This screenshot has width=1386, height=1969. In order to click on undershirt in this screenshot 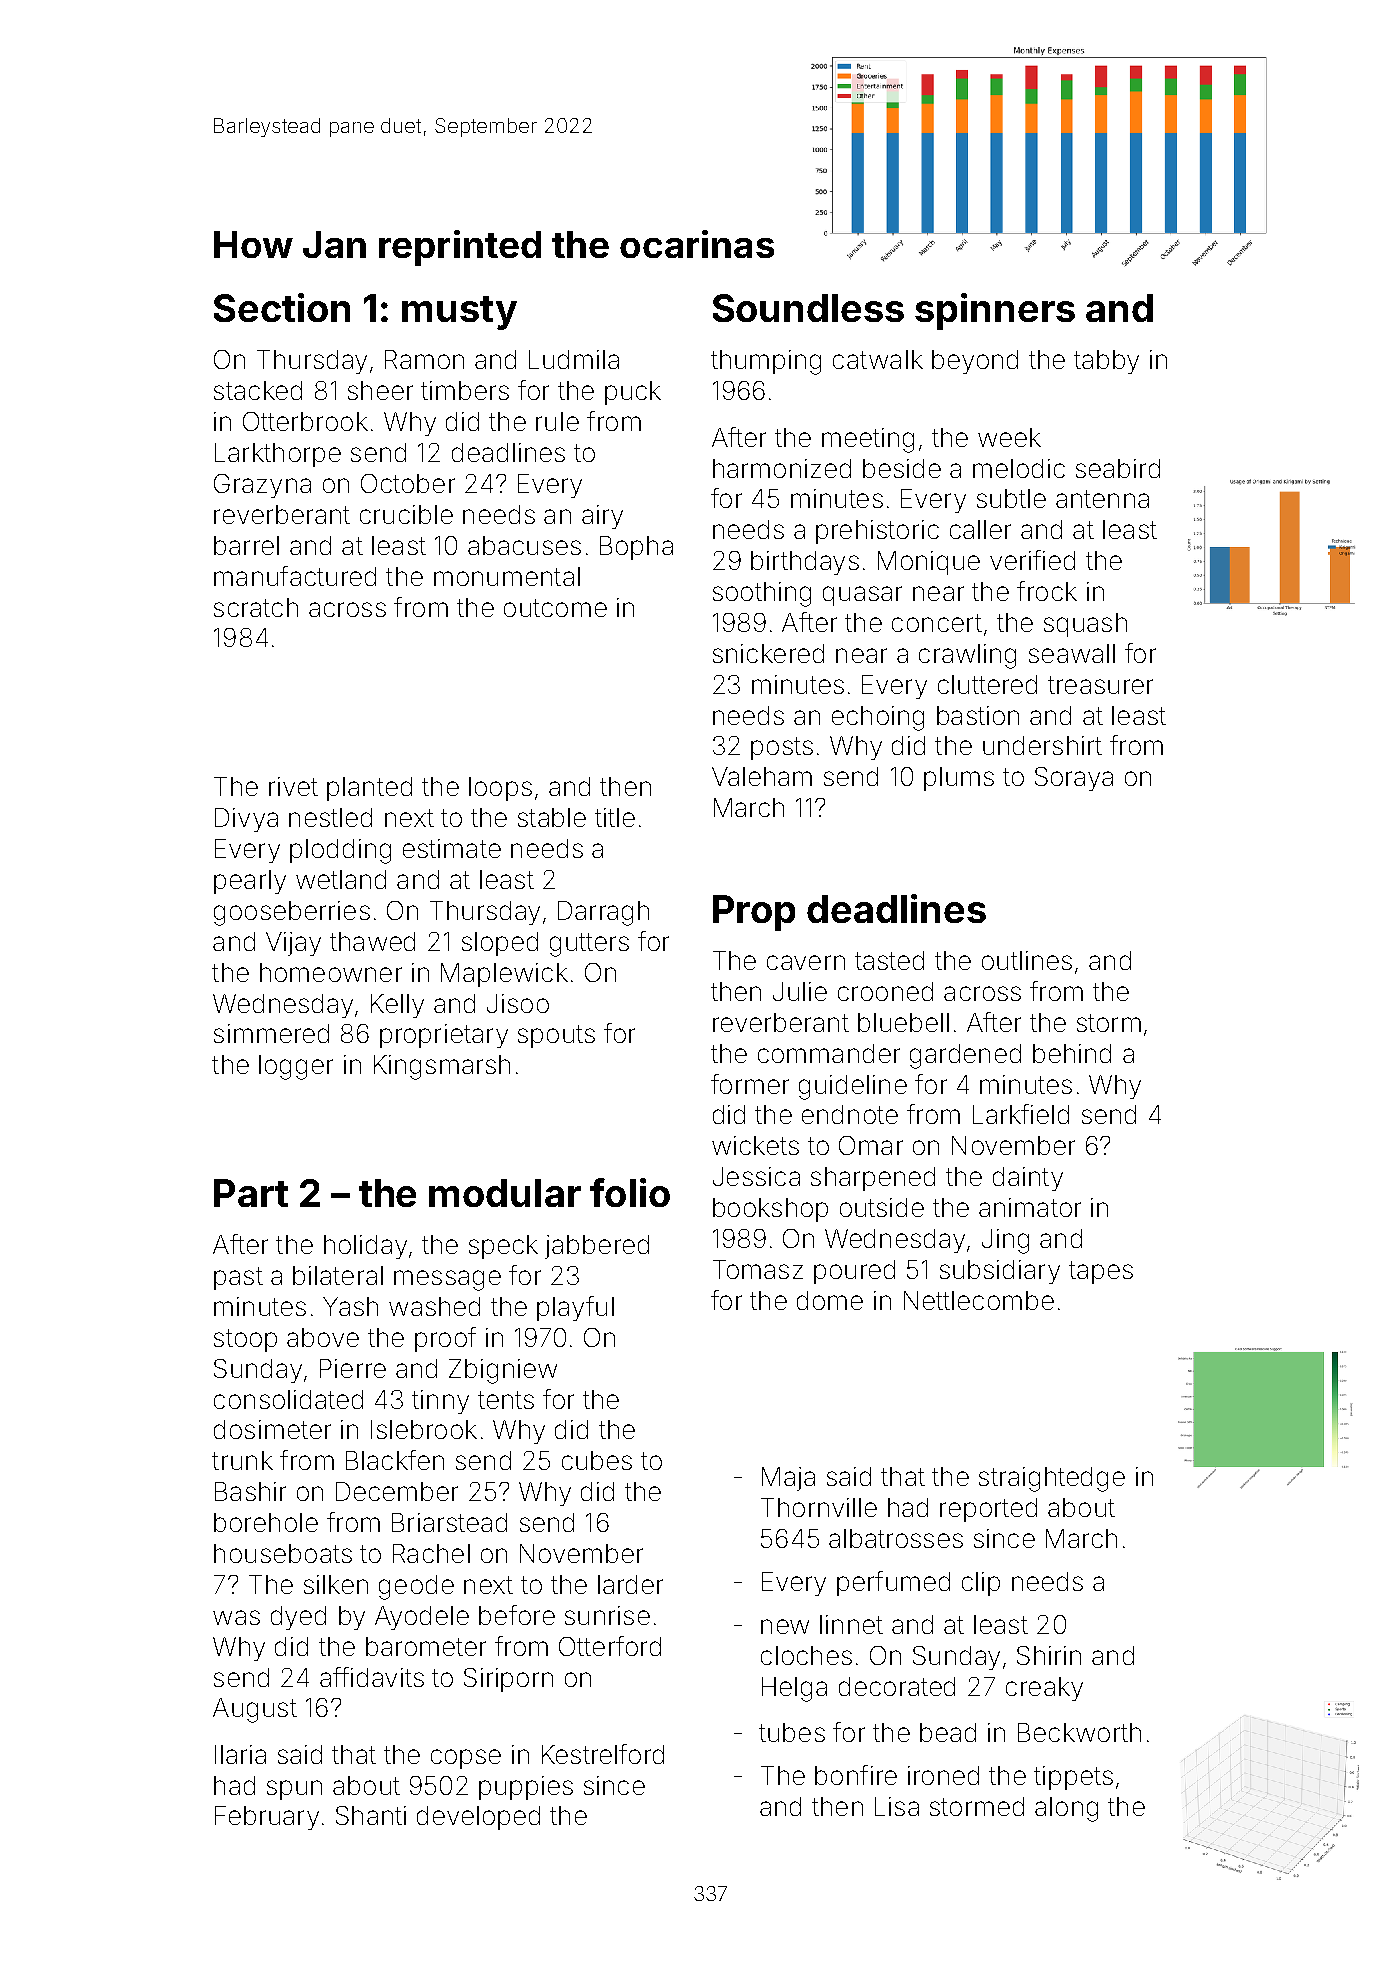, I will do `click(1042, 745)`.
